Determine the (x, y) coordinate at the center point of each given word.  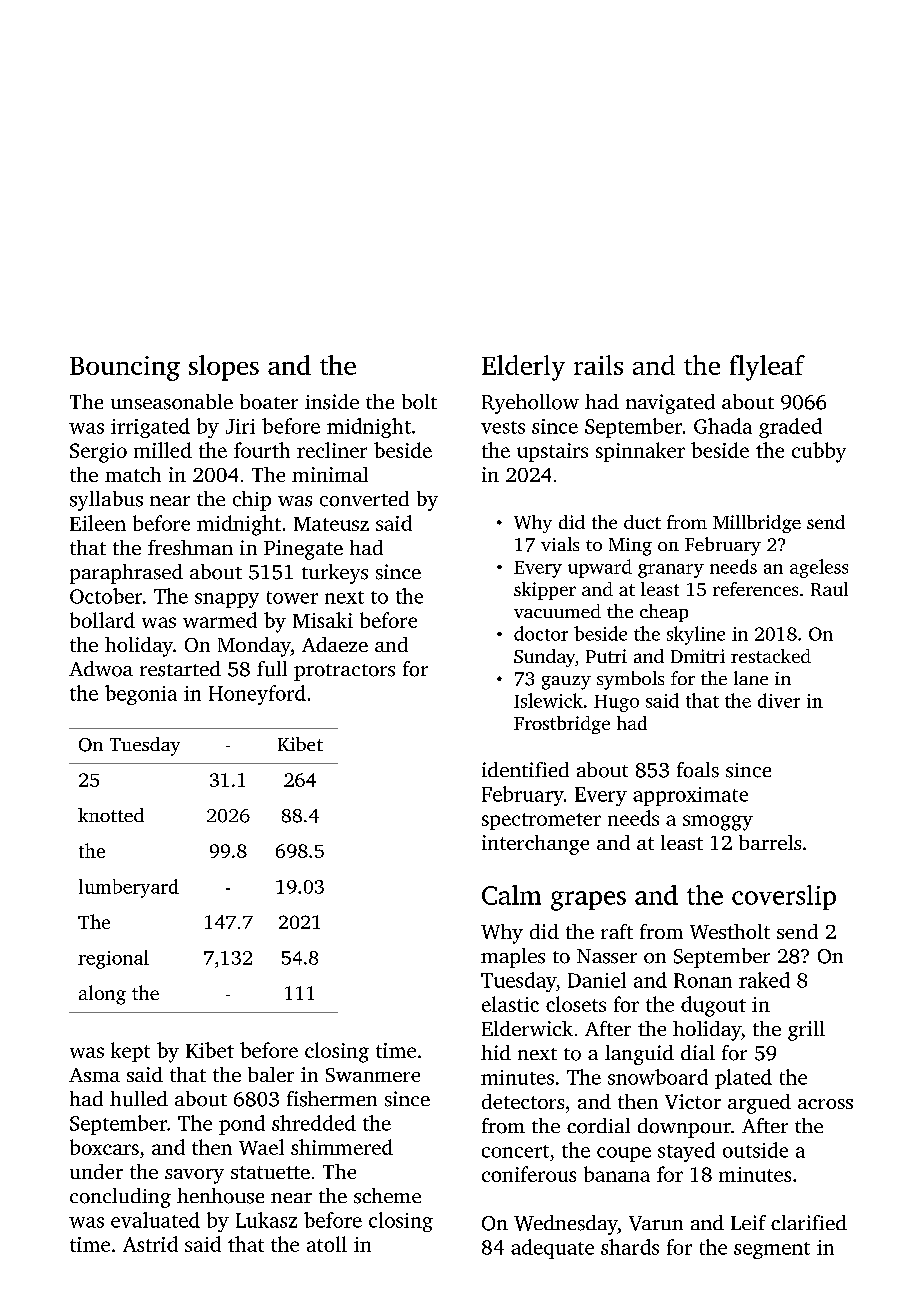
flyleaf (767, 368)
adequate (552, 1249)
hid (496, 1052)
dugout (713, 1006)
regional (113, 959)
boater (269, 402)
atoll (327, 1244)
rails (598, 365)
